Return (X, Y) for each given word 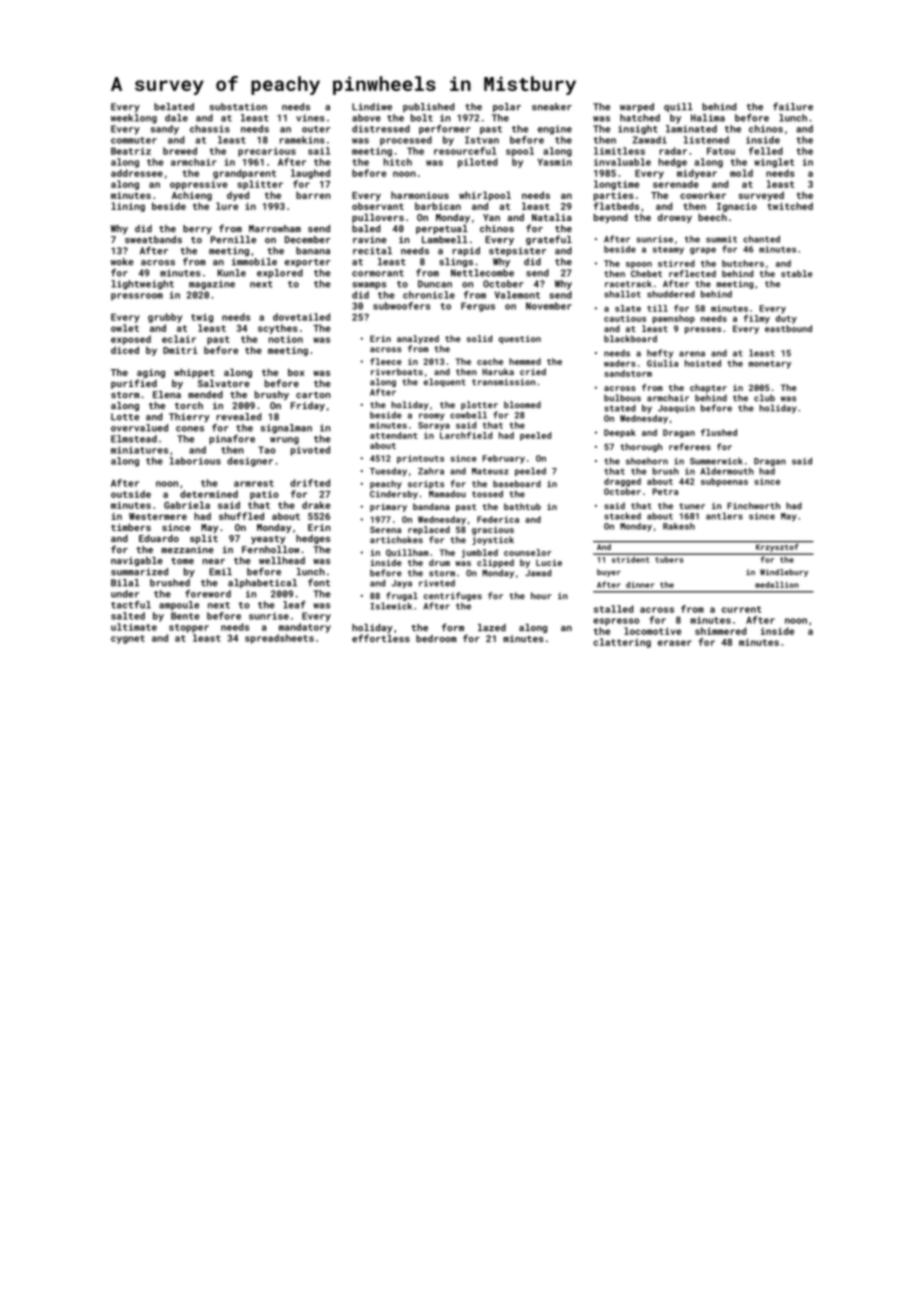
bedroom (436, 638)
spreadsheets (279, 639)
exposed (131, 340)
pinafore (232, 440)
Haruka (498, 371)
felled (766, 151)
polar (507, 107)
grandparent (244, 174)
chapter (708, 388)
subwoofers (401, 306)
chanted (761, 239)
